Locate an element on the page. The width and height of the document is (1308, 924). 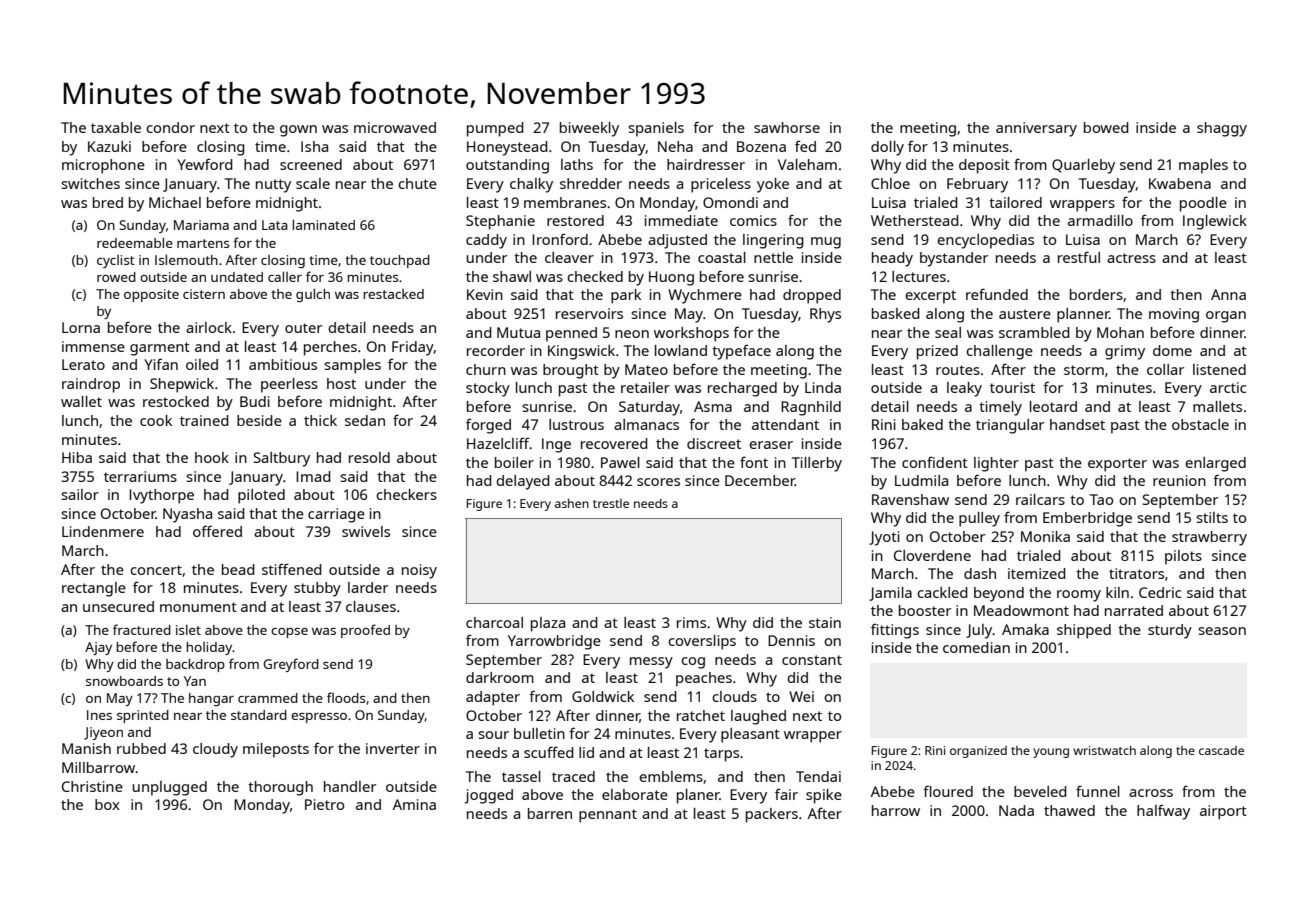
Lata is located at coordinates (275, 225).
